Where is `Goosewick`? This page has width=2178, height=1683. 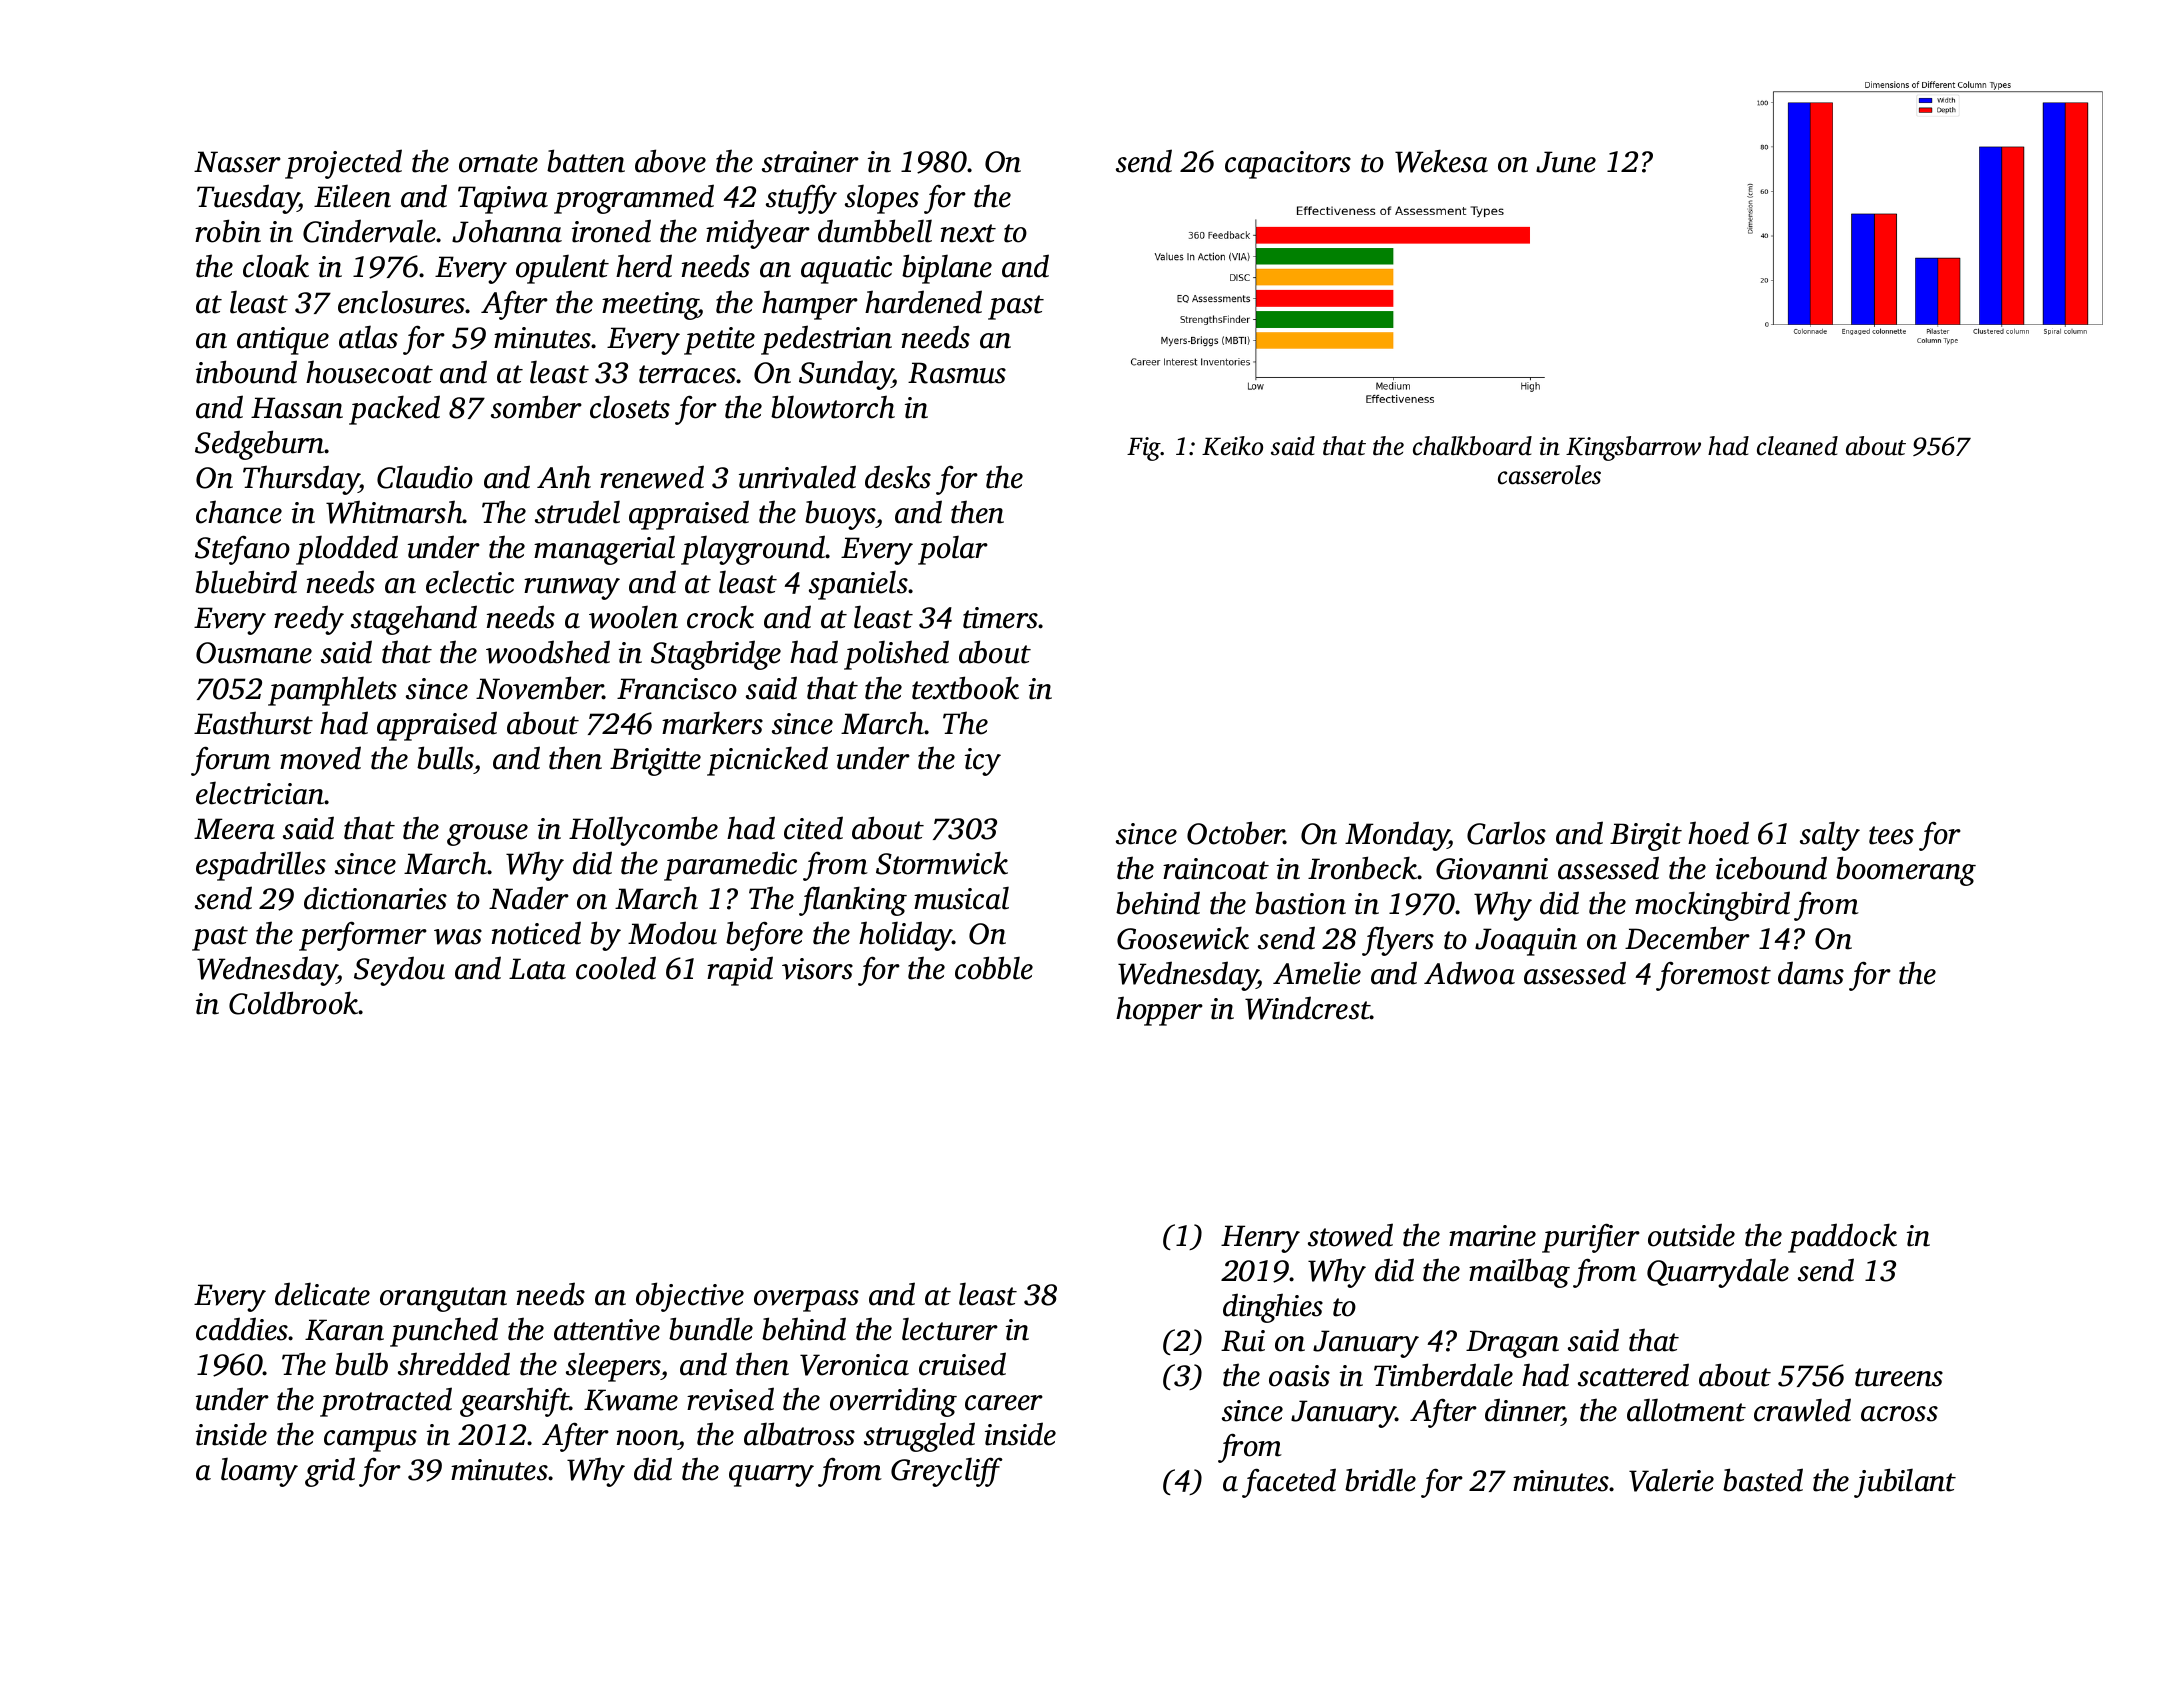 Goosewick is located at coordinates (1183, 938).
